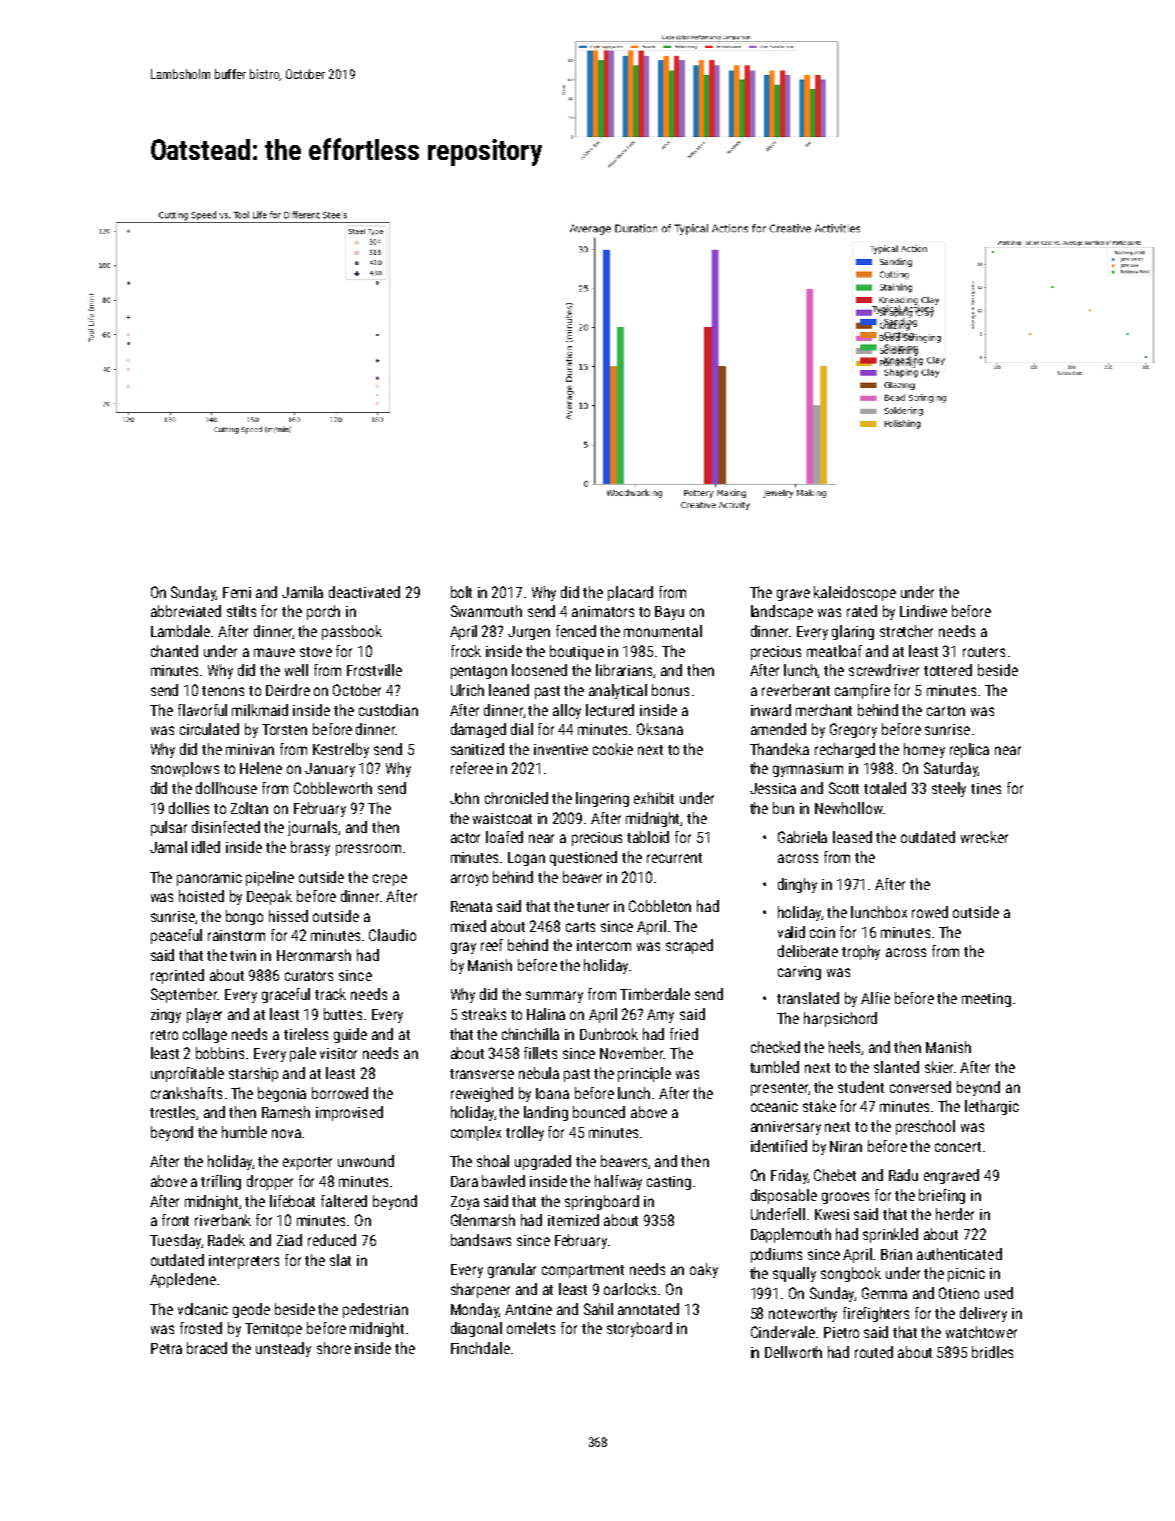 The image size is (1175, 1521). Describe the element at coordinates (986, 788) in the document. I see `tines` at that location.
